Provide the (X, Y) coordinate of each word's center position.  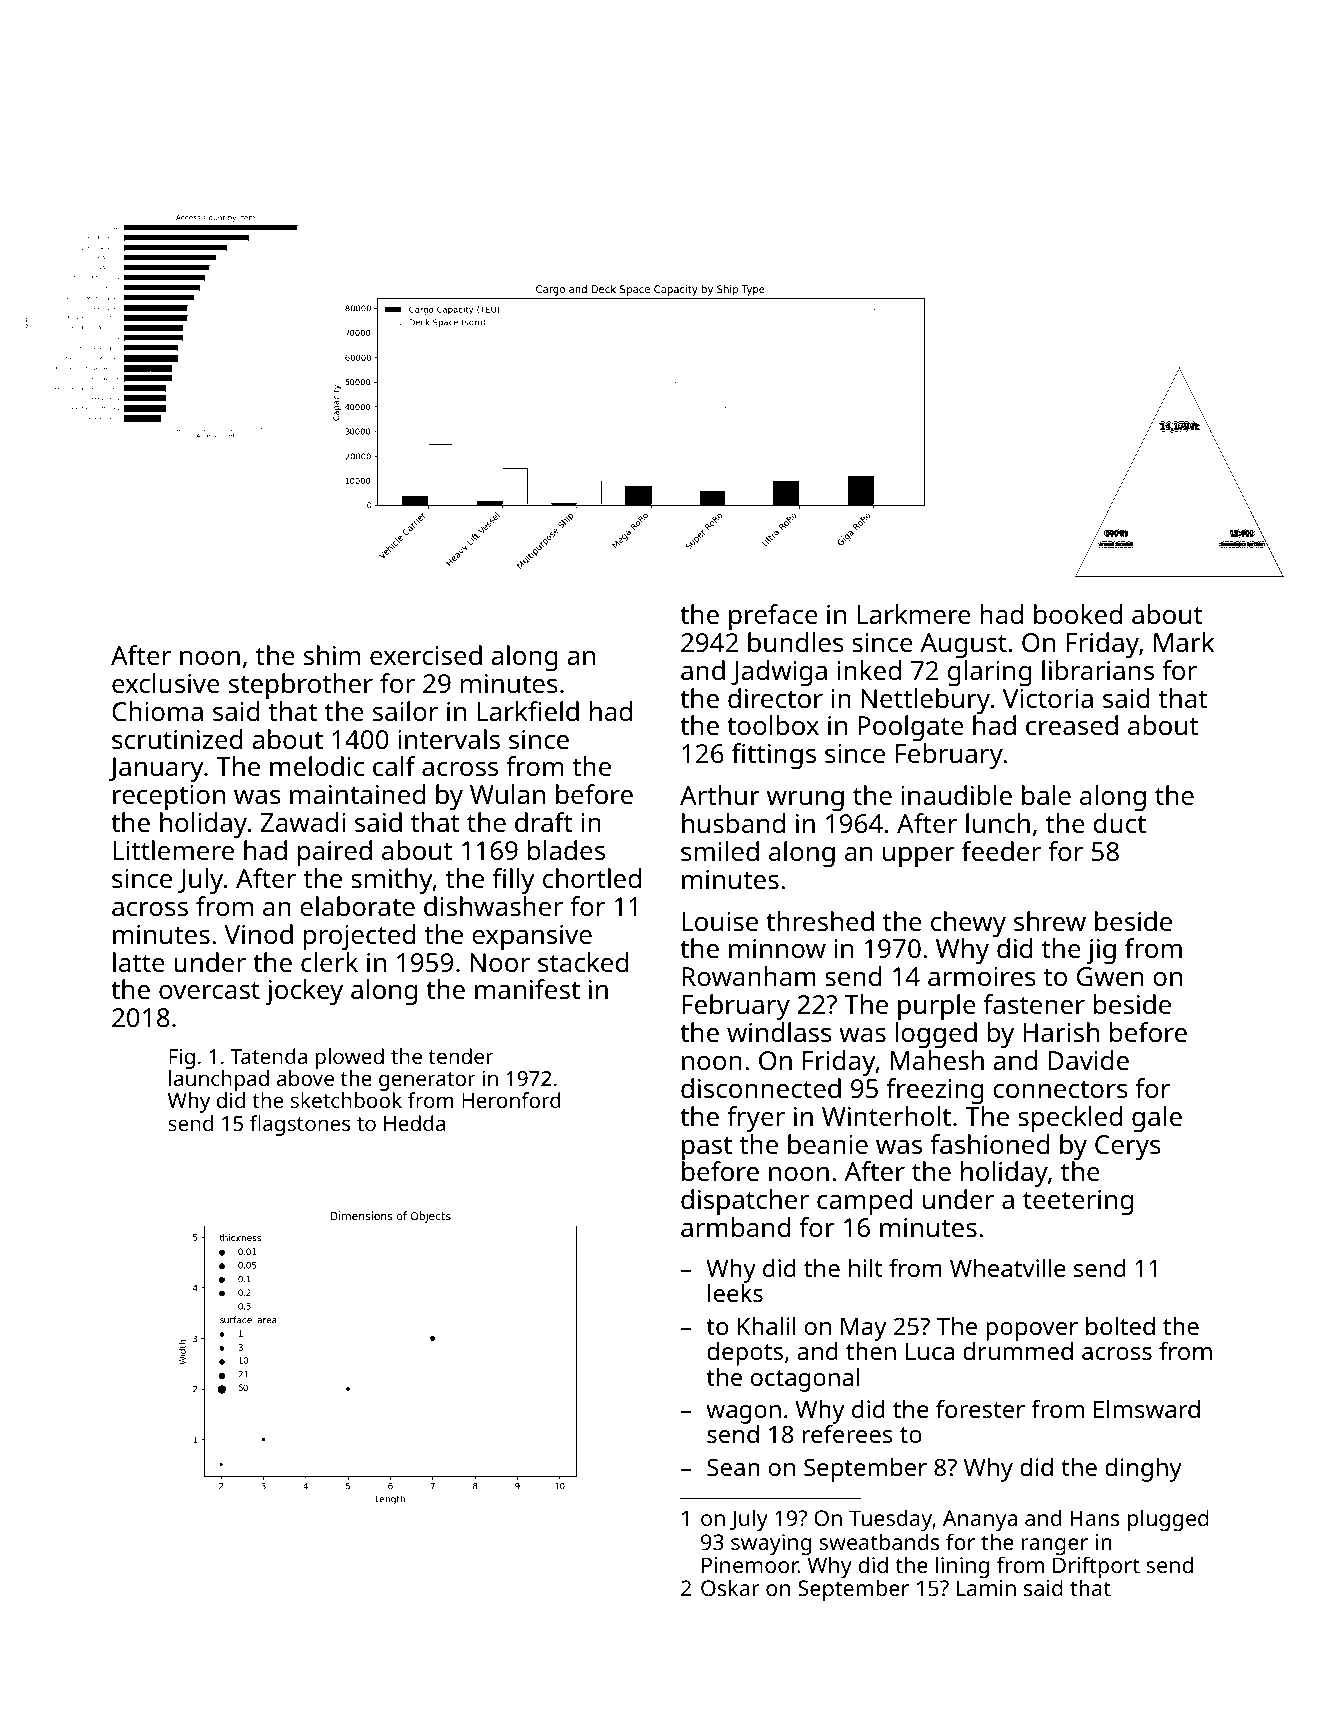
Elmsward (1147, 1409)
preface (773, 617)
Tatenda (268, 1056)
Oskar (730, 1587)
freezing (935, 1091)
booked (1078, 614)
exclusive (166, 683)
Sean (733, 1467)
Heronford (511, 1100)
